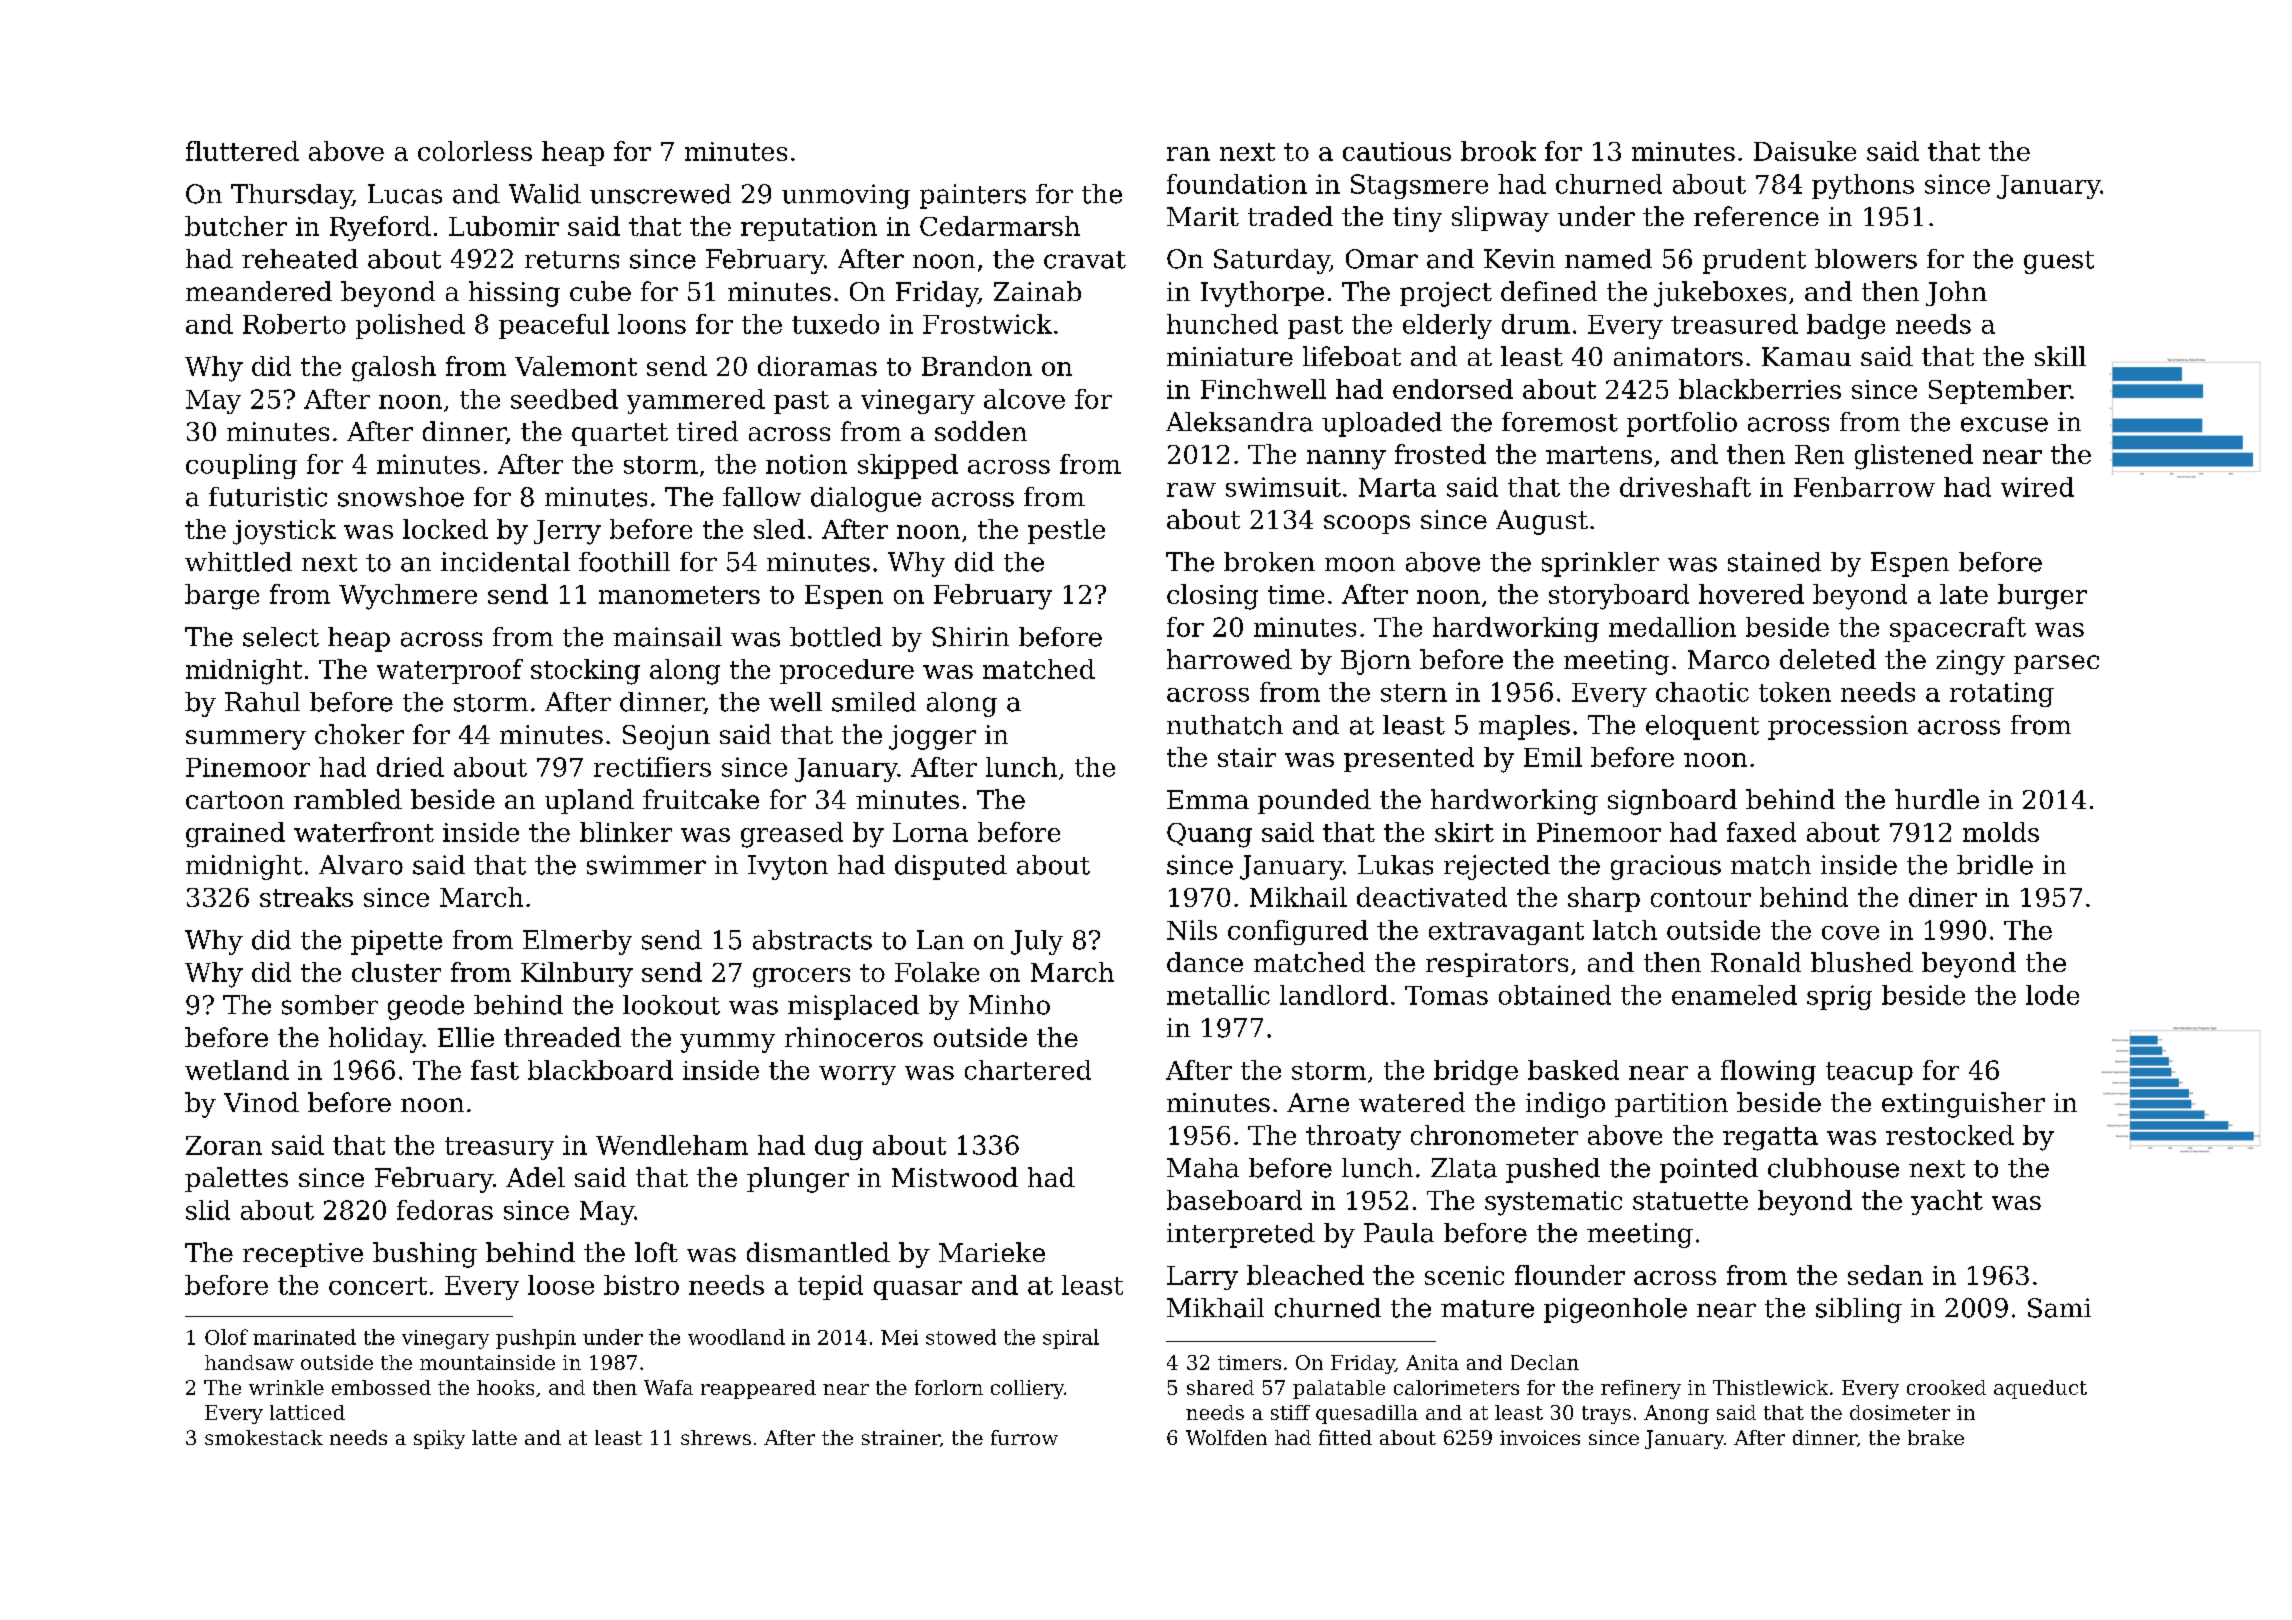 Image resolution: width=2292 pixels, height=1620 pixels. I want to click on nanny, so click(1346, 460).
